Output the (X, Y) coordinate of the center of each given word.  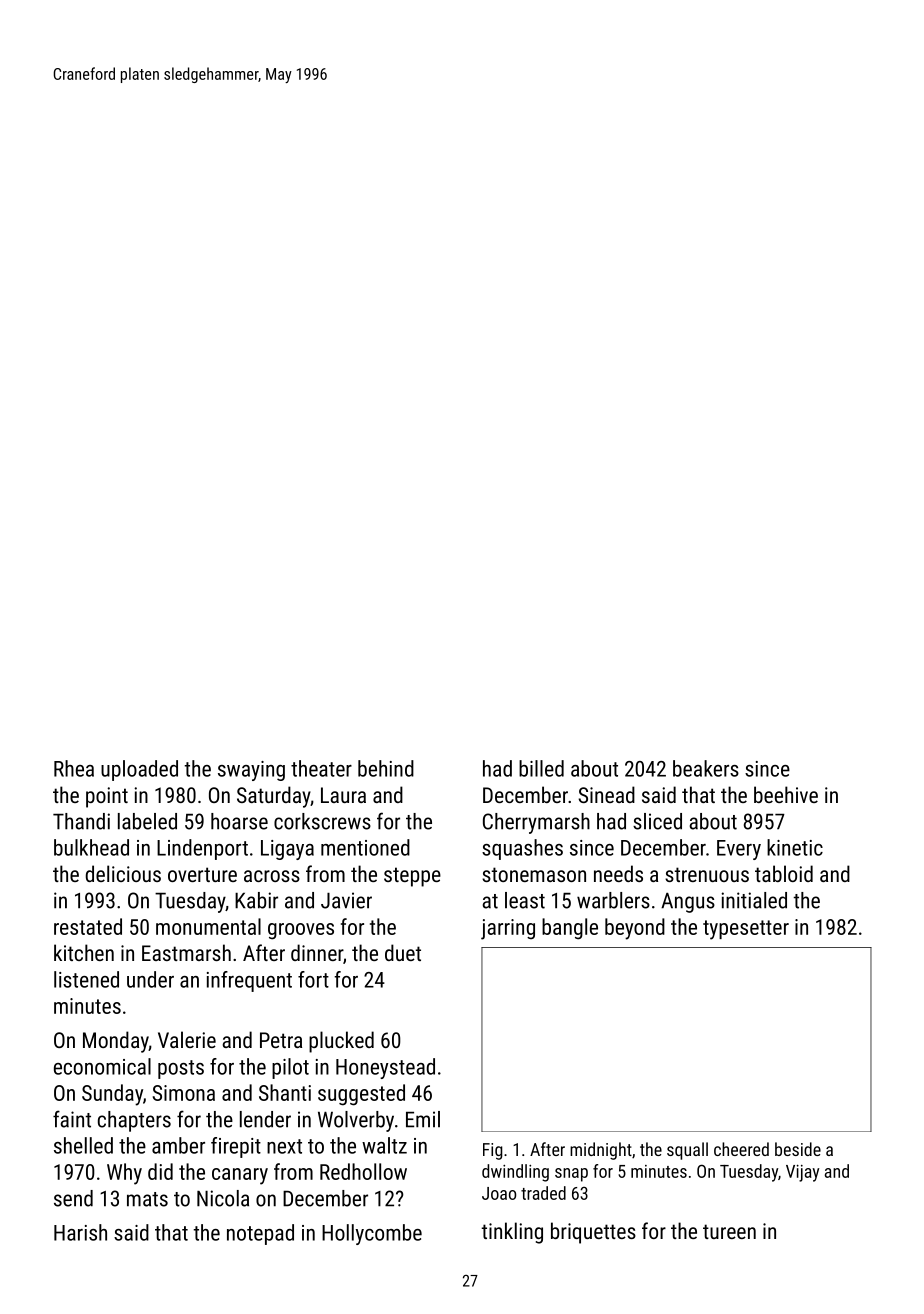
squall (687, 1151)
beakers (706, 768)
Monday (116, 1042)
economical (102, 1066)
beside (798, 1149)
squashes (522, 849)
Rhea (74, 768)
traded (543, 1193)
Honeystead (385, 1068)
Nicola (223, 1198)
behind (386, 768)
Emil (423, 1119)
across (272, 876)
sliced (657, 821)
